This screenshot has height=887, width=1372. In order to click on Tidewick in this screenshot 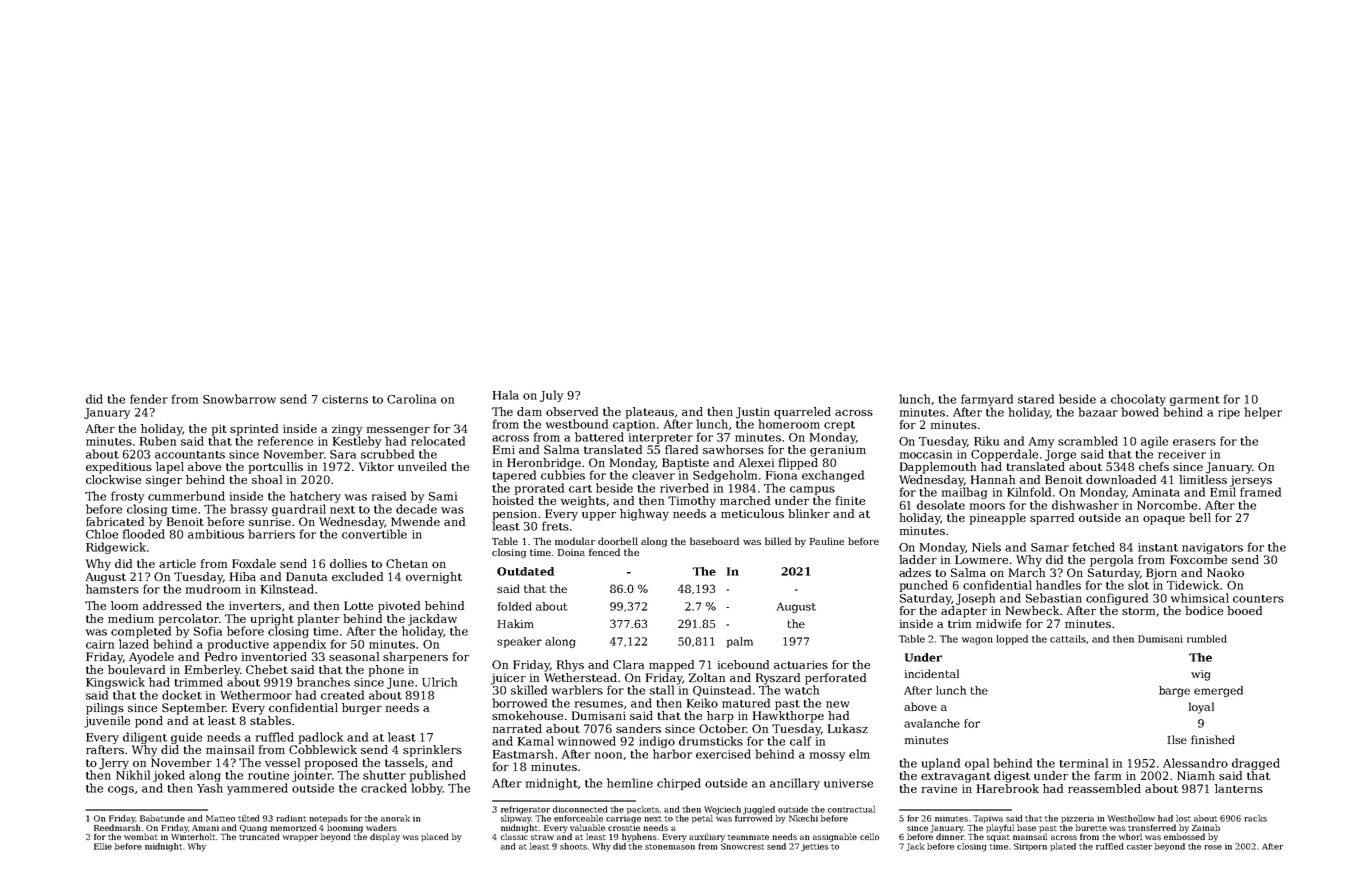, I will do `click(1193, 585)`.
